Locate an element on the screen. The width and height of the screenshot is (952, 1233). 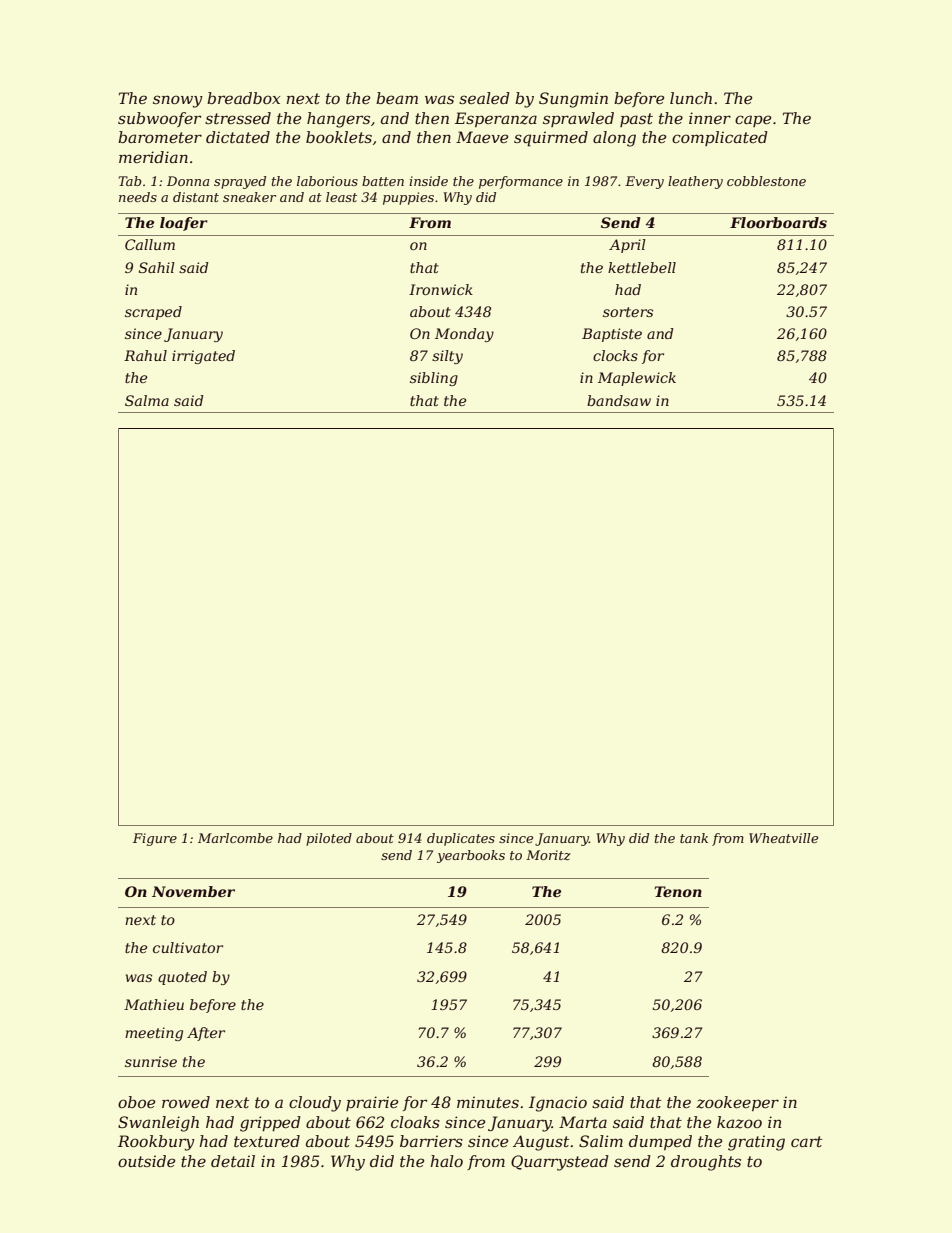
sorters is located at coordinates (628, 312).
